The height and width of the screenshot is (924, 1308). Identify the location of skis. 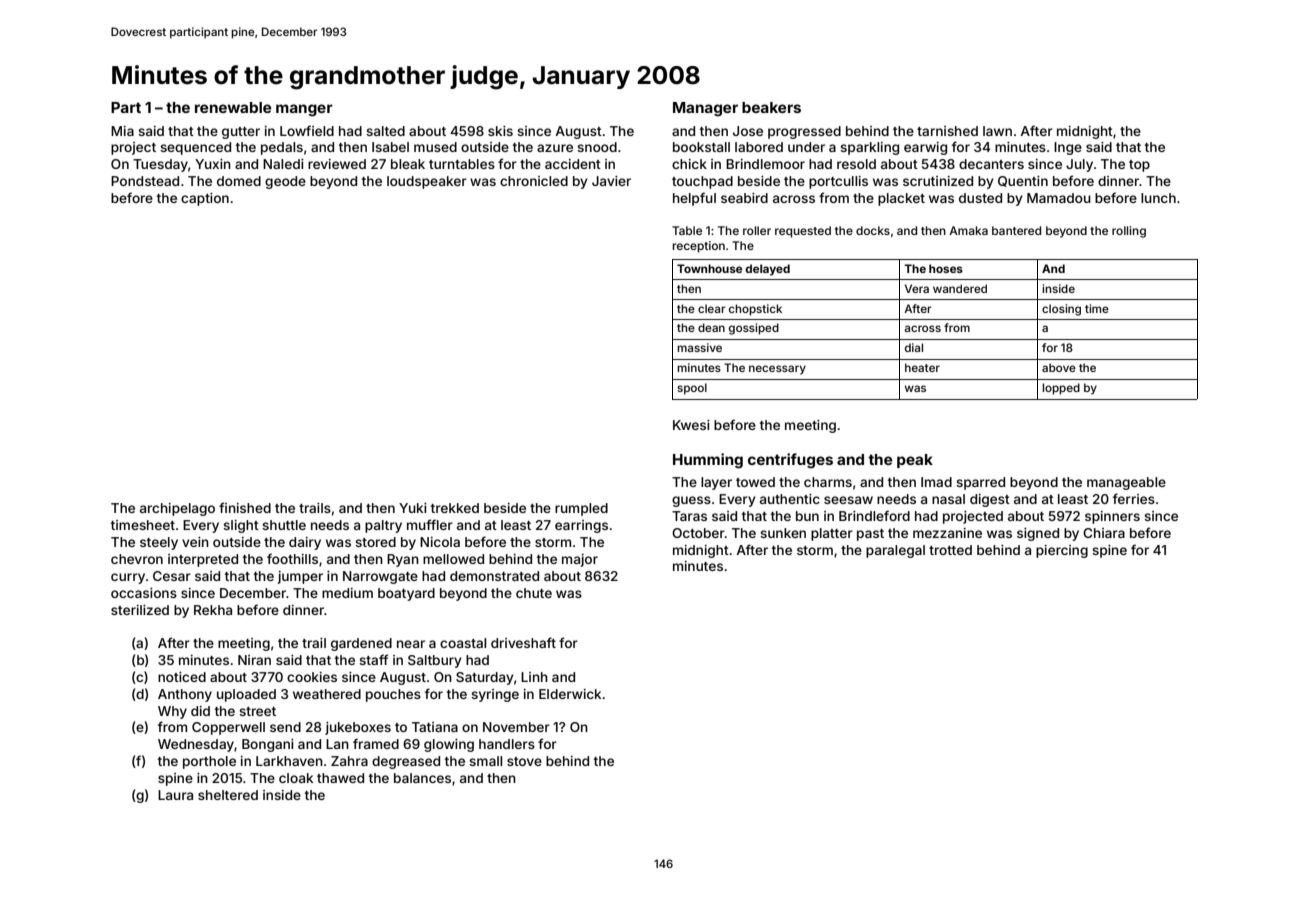
(500, 131).
